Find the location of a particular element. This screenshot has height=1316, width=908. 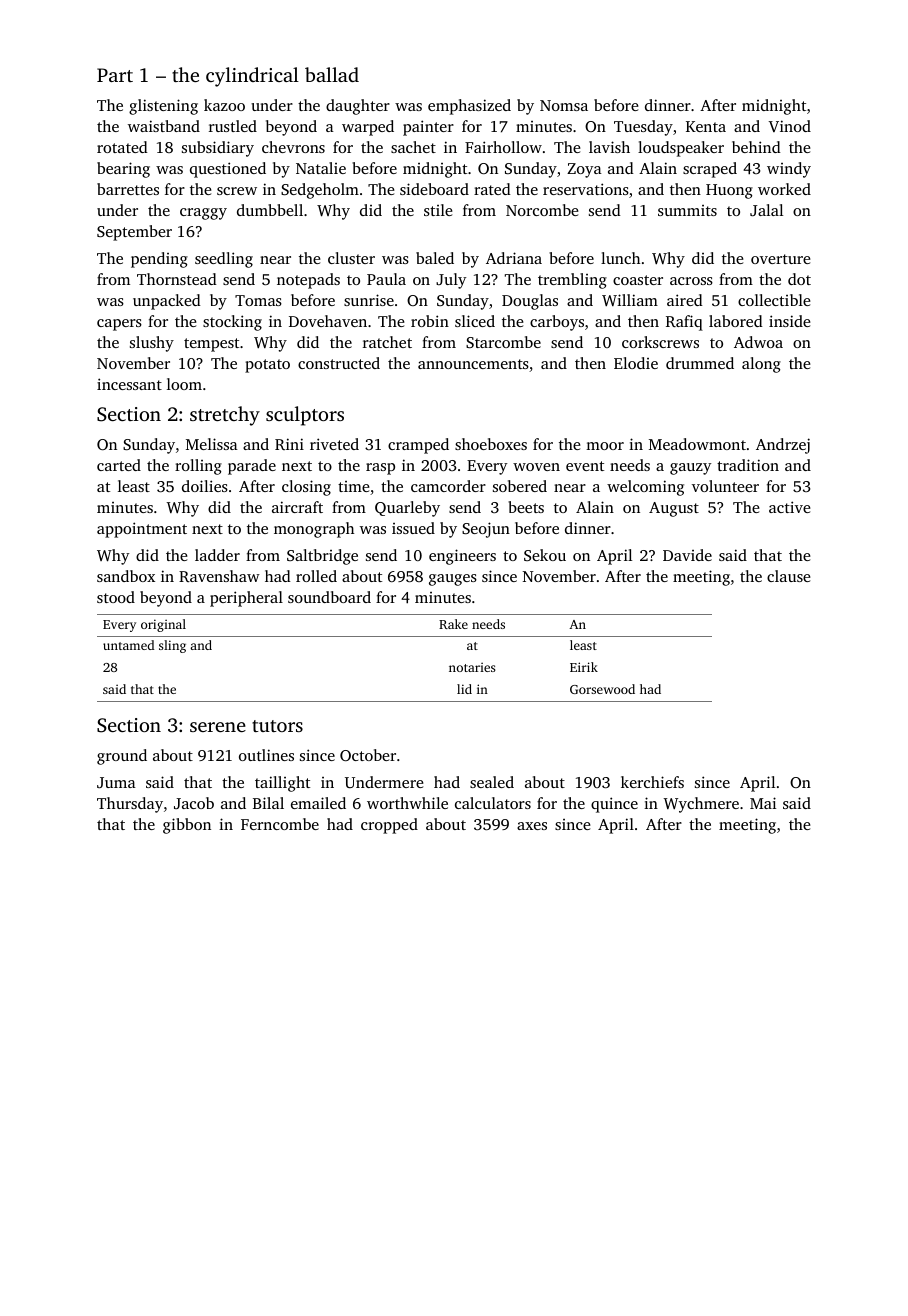

ballad is located at coordinates (332, 74).
